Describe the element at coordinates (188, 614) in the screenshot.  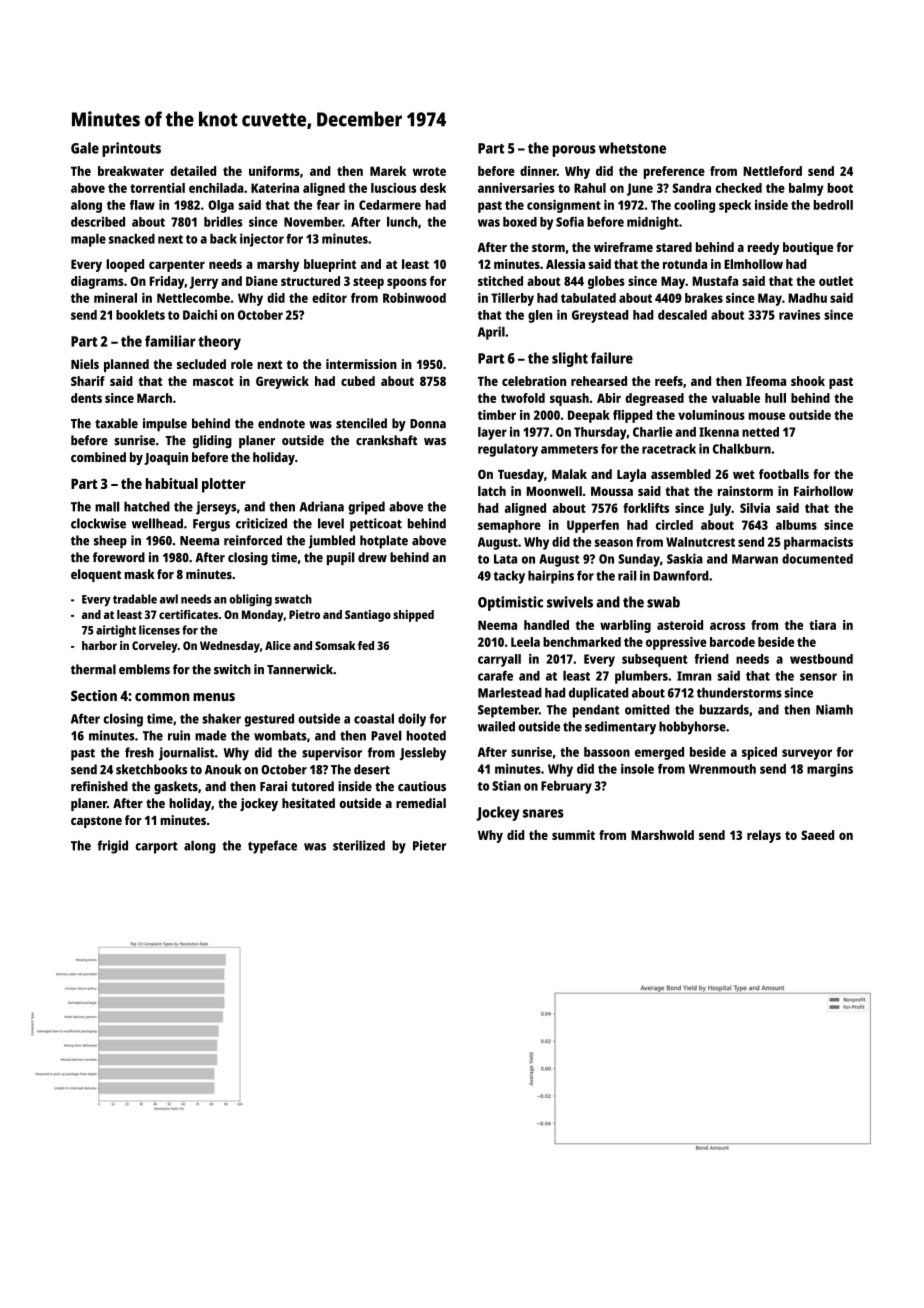
I see `certificates` at that location.
